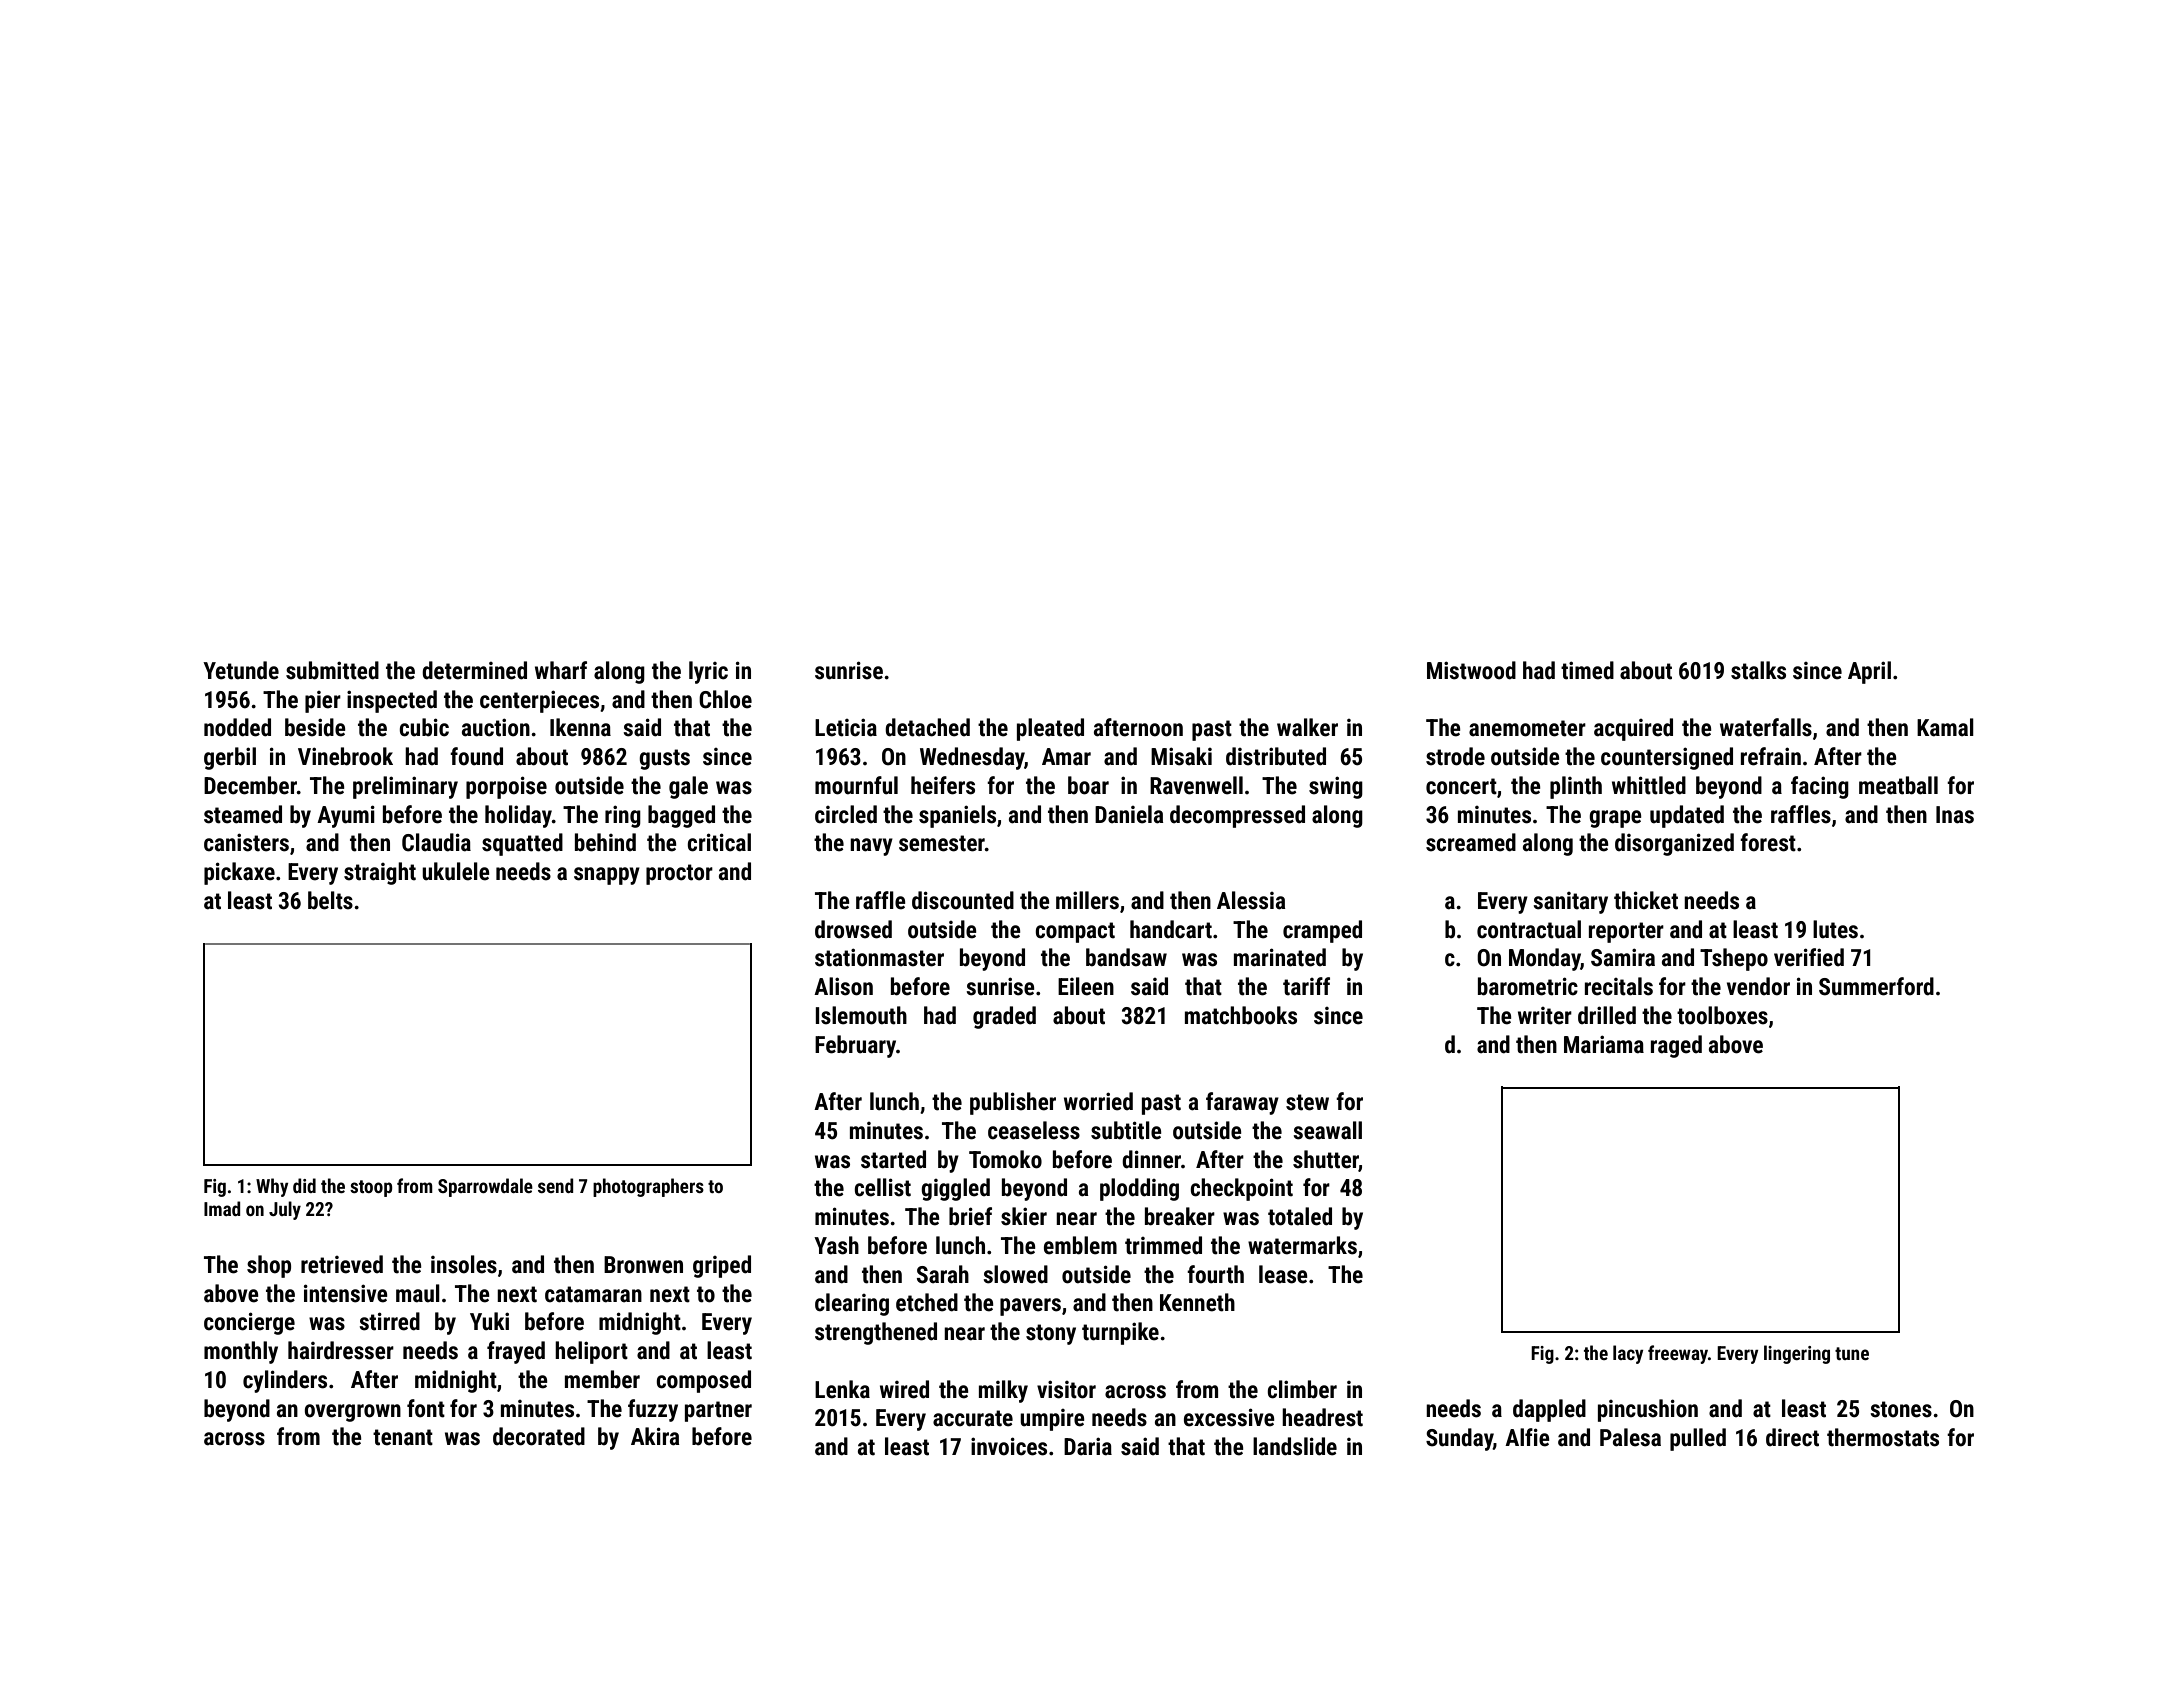 The width and height of the screenshot is (2178, 1683). Describe the element at coordinates (1050, 729) in the screenshot. I see `pleated` at that location.
